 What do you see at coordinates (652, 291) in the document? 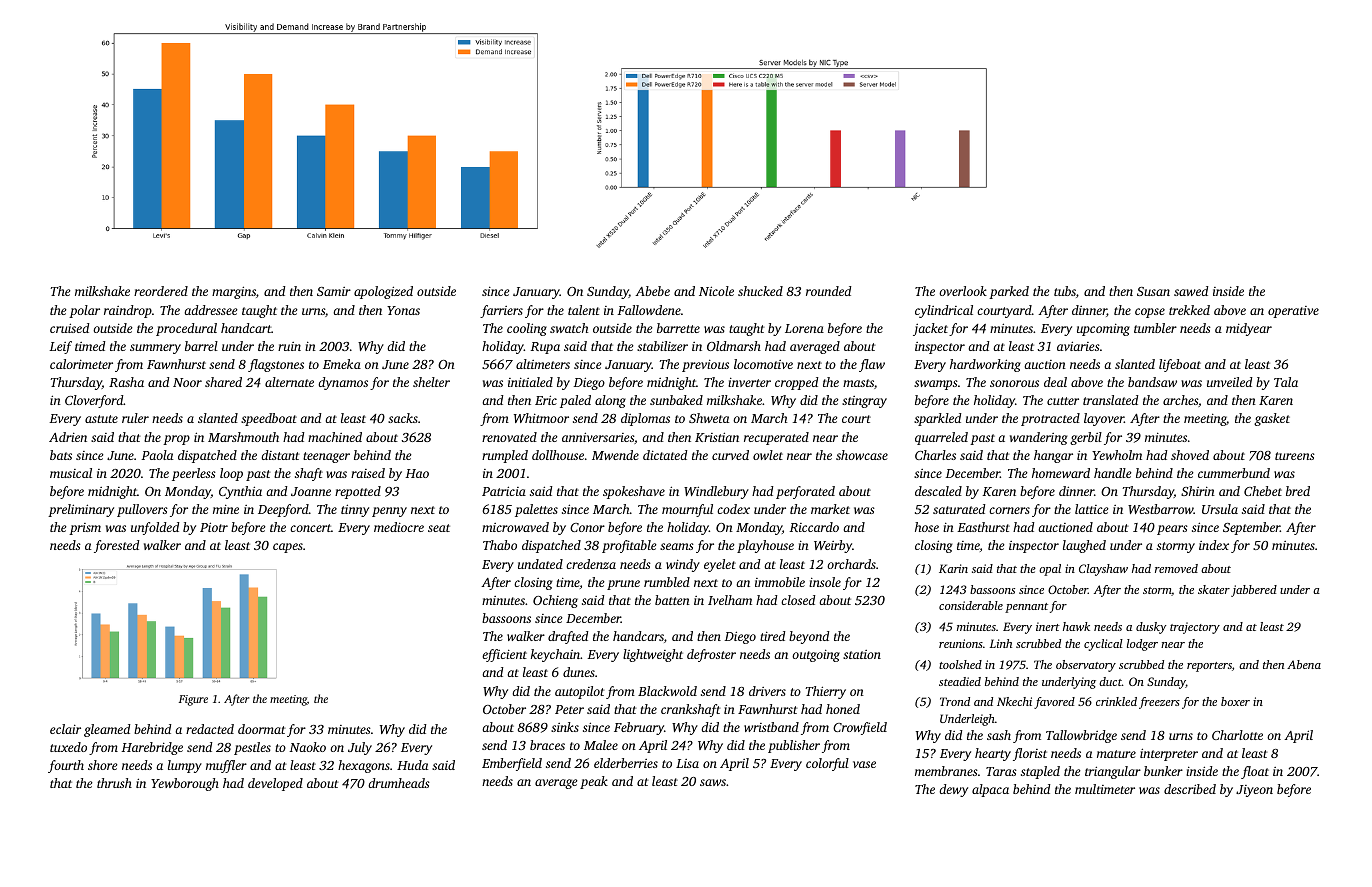
I see `Abebe` at bounding box center [652, 291].
